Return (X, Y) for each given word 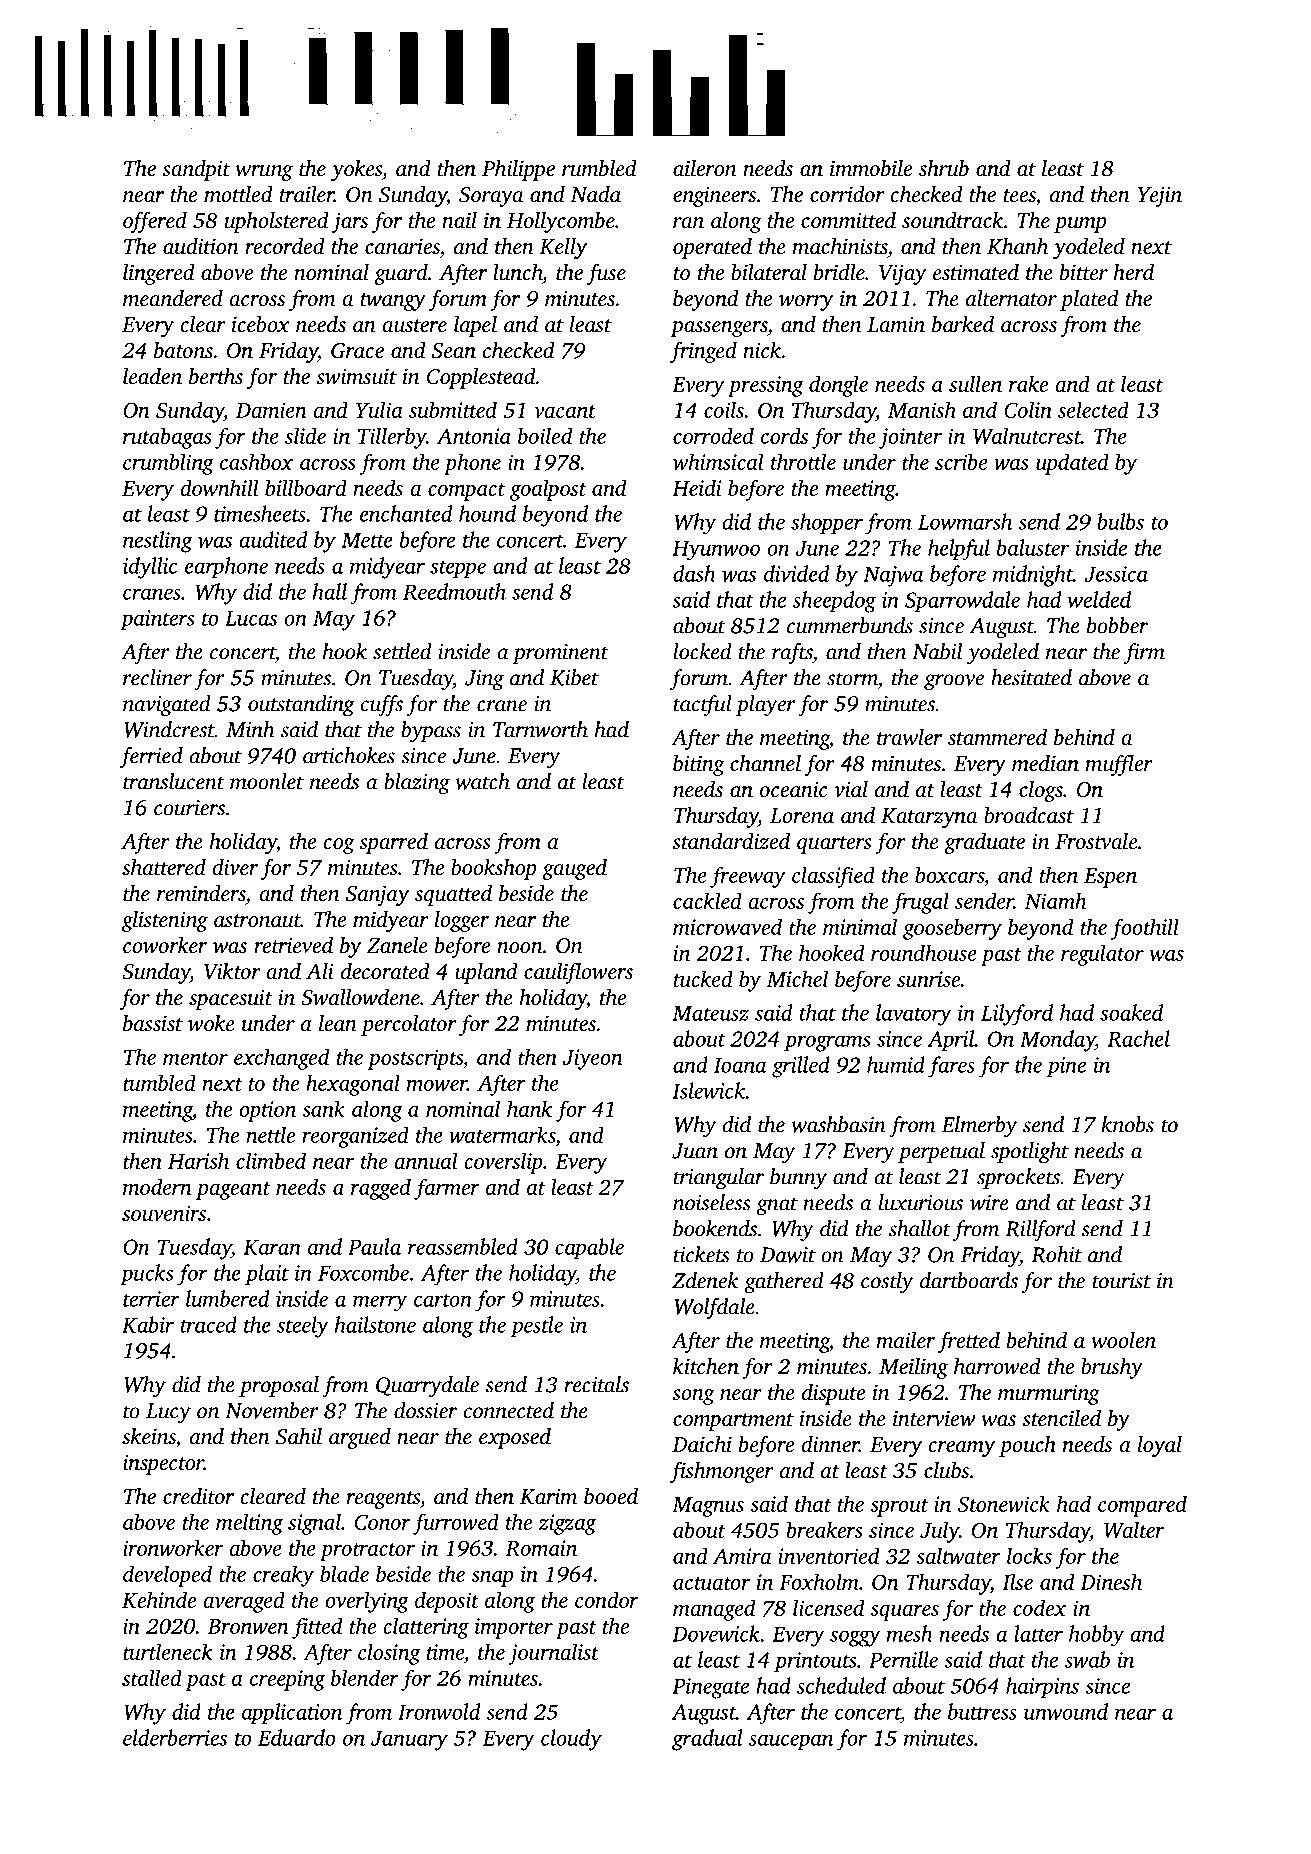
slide (305, 435)
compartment (733, 1422)
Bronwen (248, 1626)
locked (702, 651)
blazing (417, 784)
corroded (713, 435)
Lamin (896, 324)
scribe (961, 461)
